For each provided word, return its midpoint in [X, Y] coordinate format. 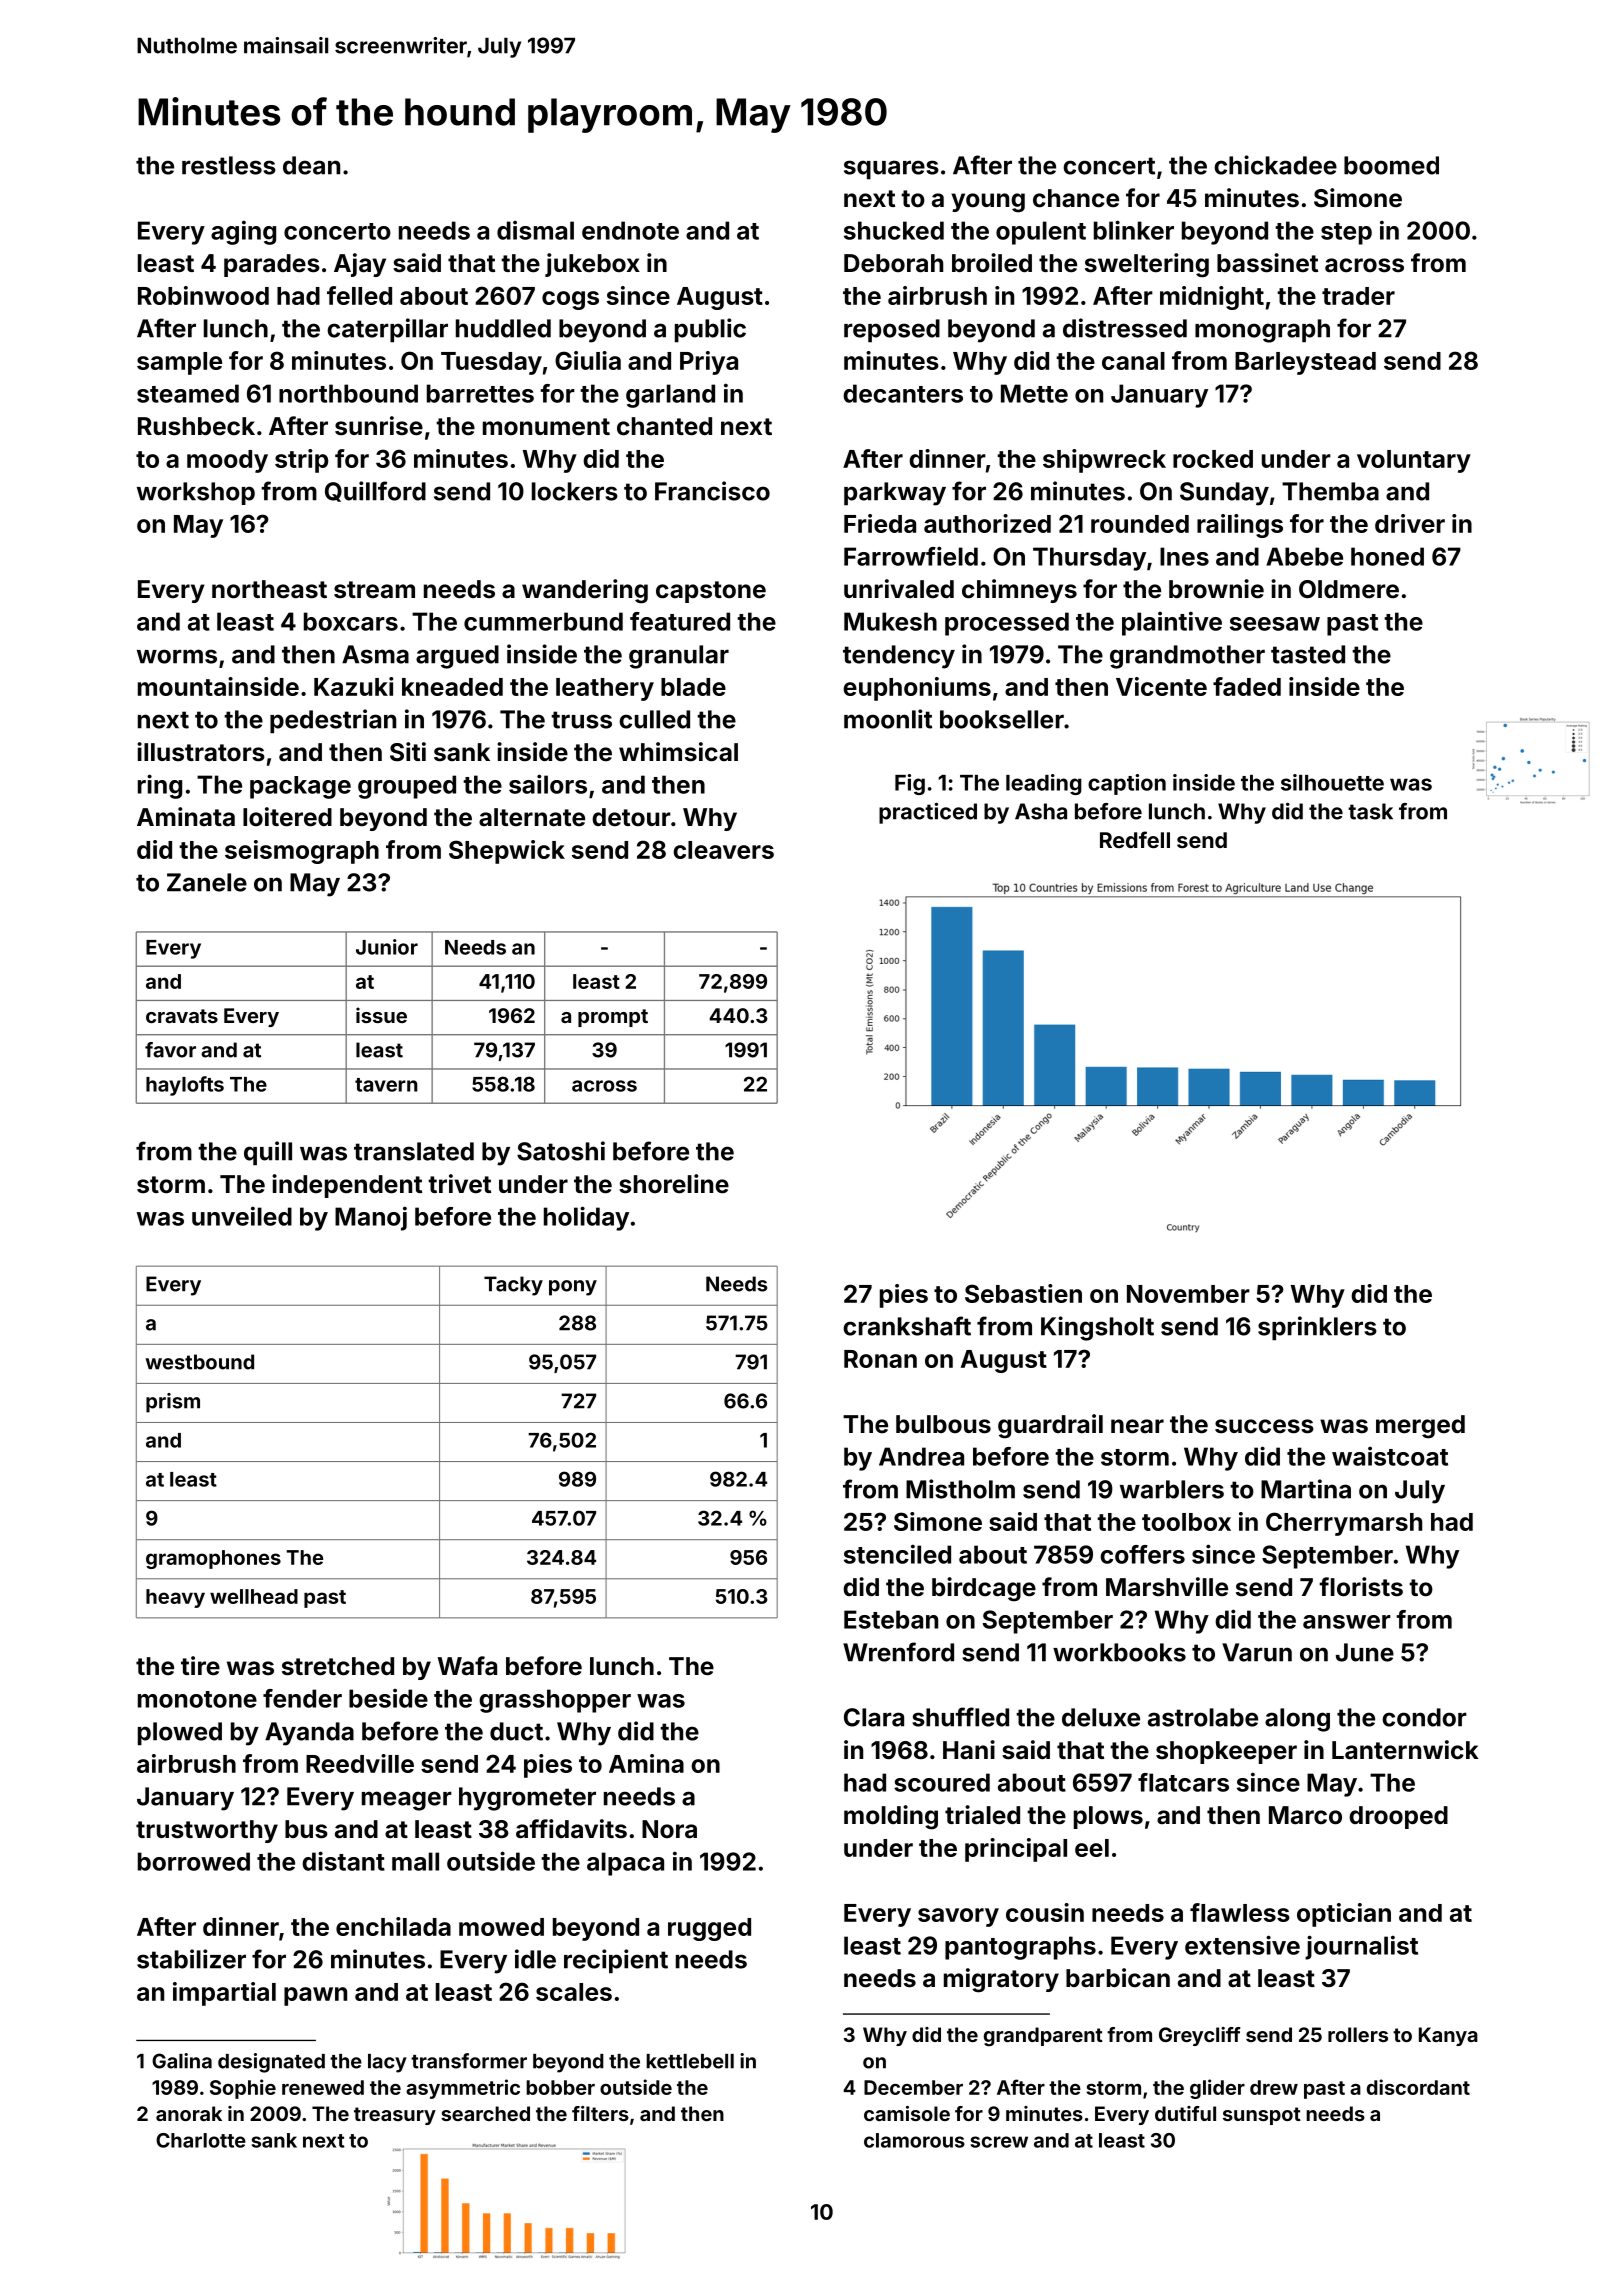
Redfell [1135, 839]
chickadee [1275, 165]
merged [1420, 1427]
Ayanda [309, 1734]
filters [600, 2113]
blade [693, 687]
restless [229, 165]
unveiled [242, 1216]
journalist [1361, 1947]
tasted [1308, 654]
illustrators [201, 752]
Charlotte [201, 2140]
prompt [613, 1018]
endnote [630, 230]
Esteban [891, 1619]
